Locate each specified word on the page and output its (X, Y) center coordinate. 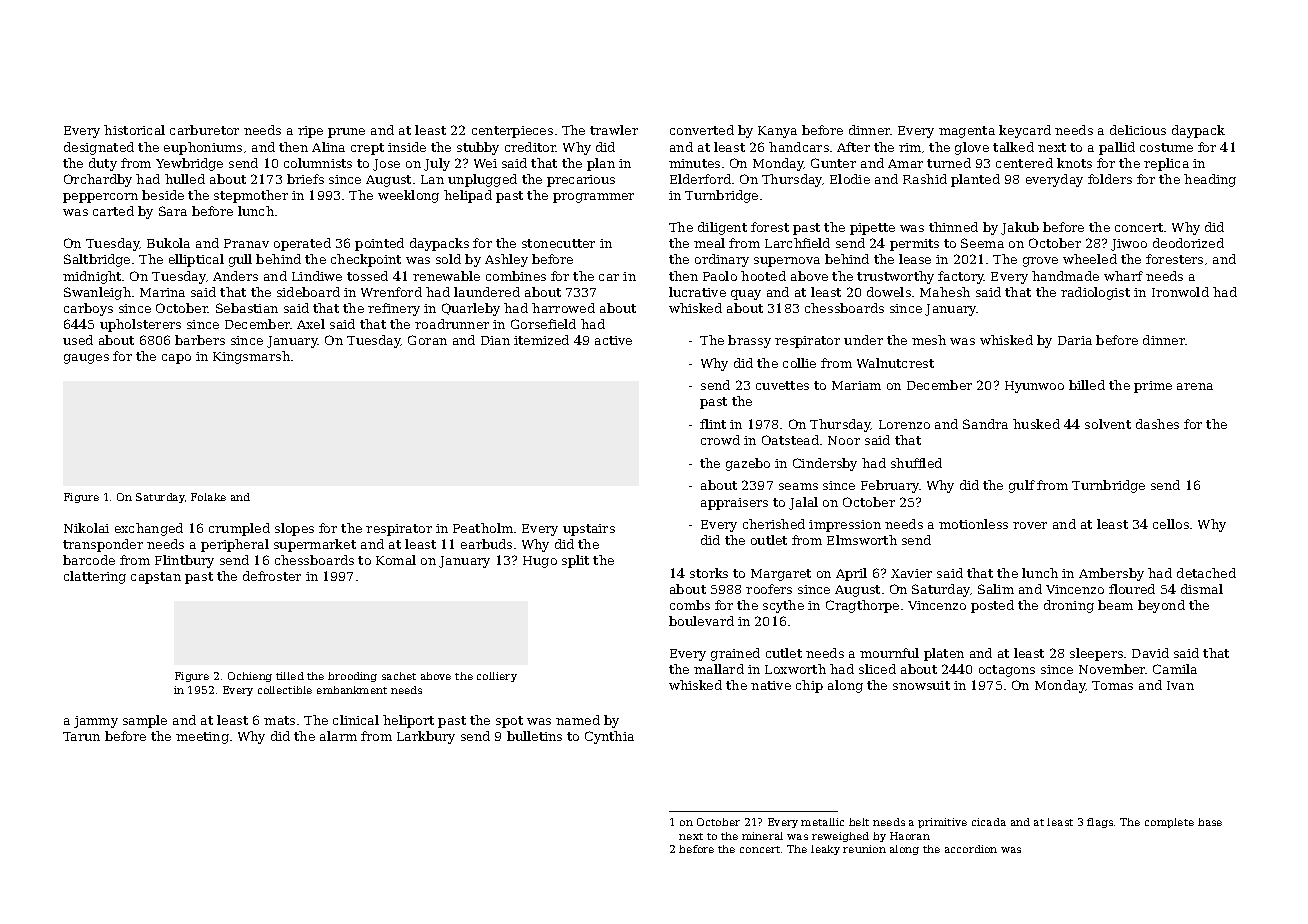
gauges (86, 359)
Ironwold (1180, 292)
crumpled (239, 529)
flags (1100, 823)
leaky (825, 850)
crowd (720, 440)
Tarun (81, 736)
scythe (783, 606)
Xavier (911, 573)
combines (516, 276)
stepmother (251, 196)
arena (1195, 386)
